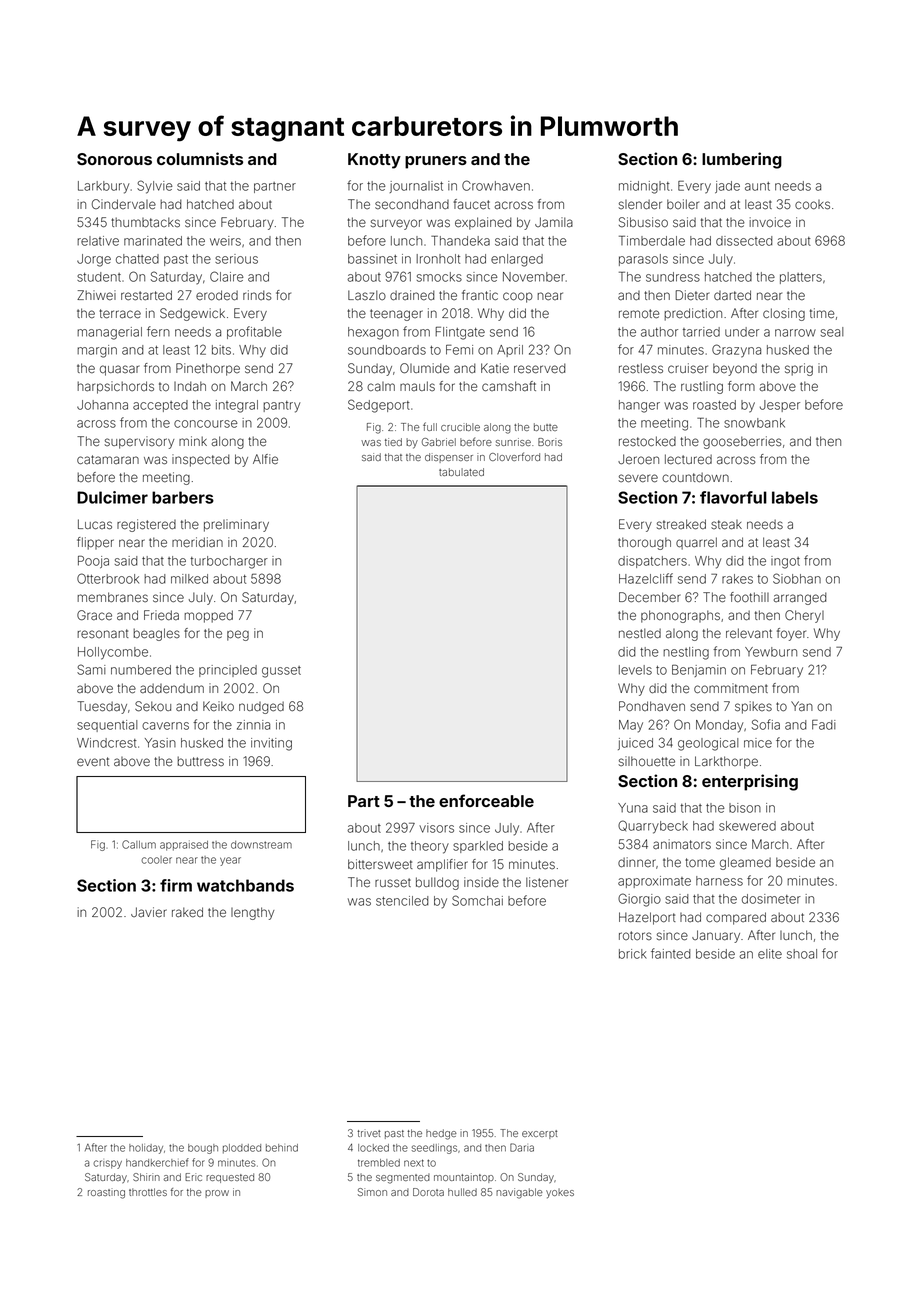  Describe the element at coordinates (461, 472) in the document. I see `tabulated` at that location.
